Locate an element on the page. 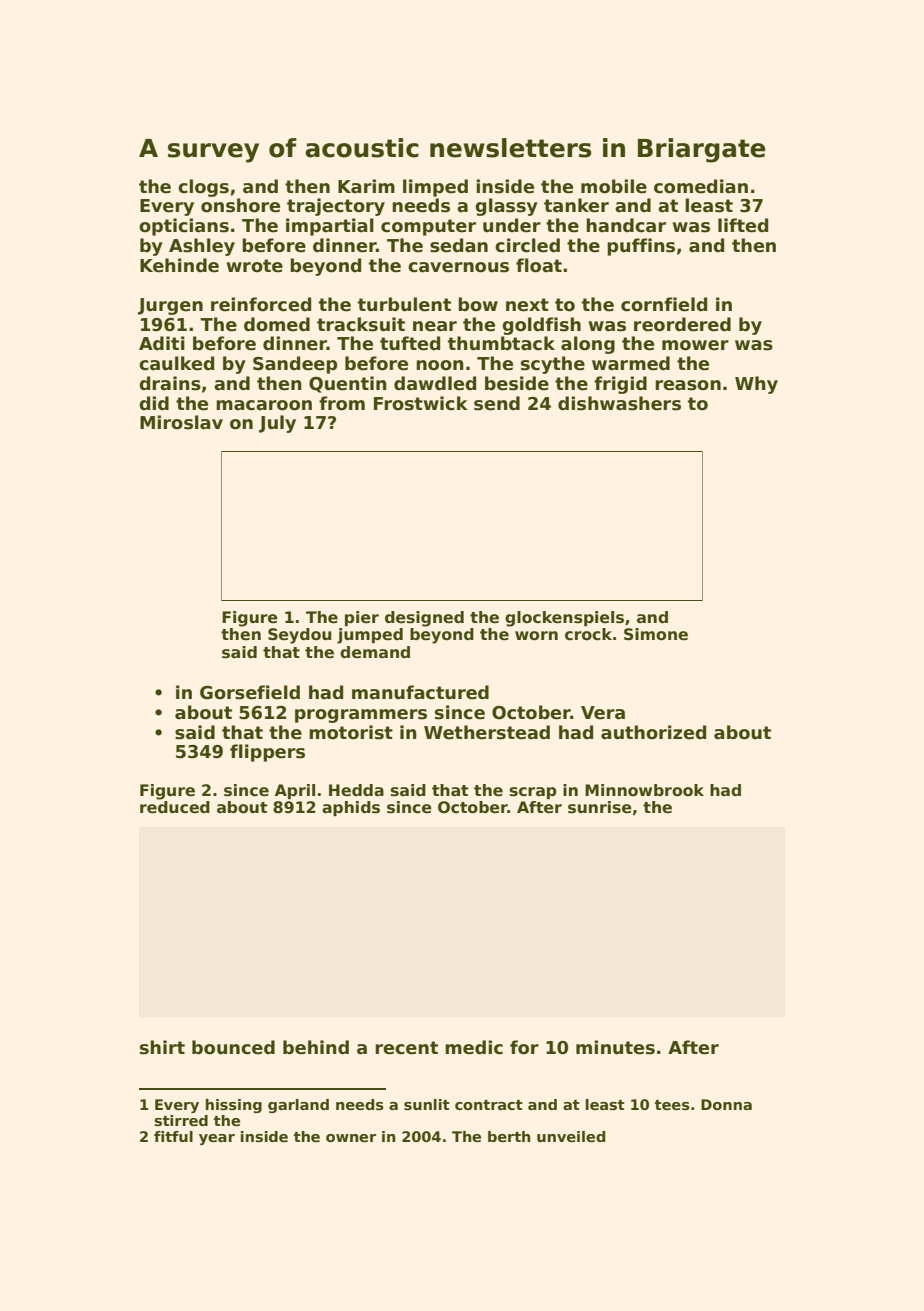  wrote is located at coordinates (255, 266).
